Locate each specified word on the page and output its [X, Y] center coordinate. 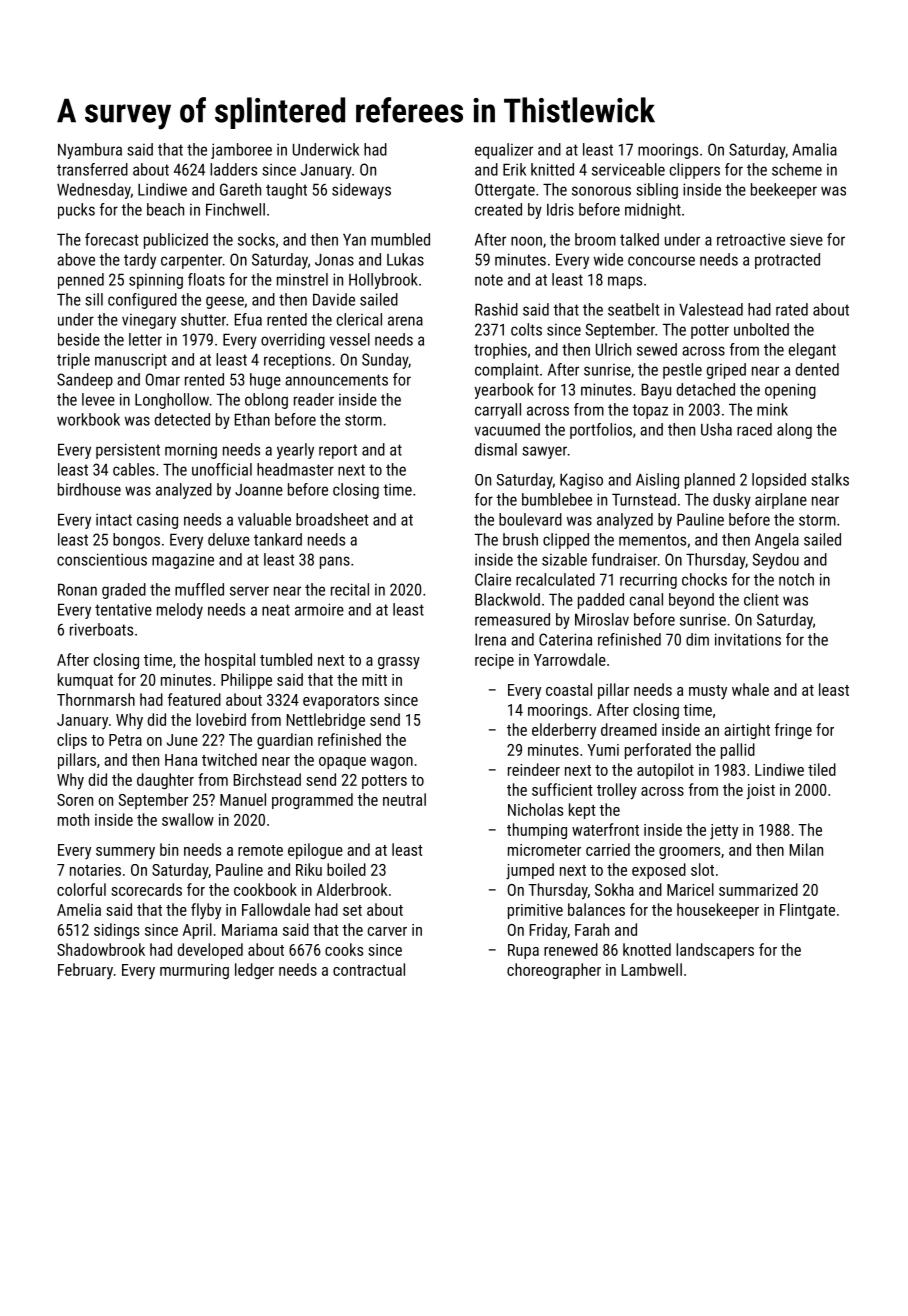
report [338, 451]
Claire [493, 579]
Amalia [814, 149]
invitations [748, 639]
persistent [128, 451]
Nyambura [90, 151]
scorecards [146, 889]
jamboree [241, 151]
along [794, 431]
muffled [199, 589]
